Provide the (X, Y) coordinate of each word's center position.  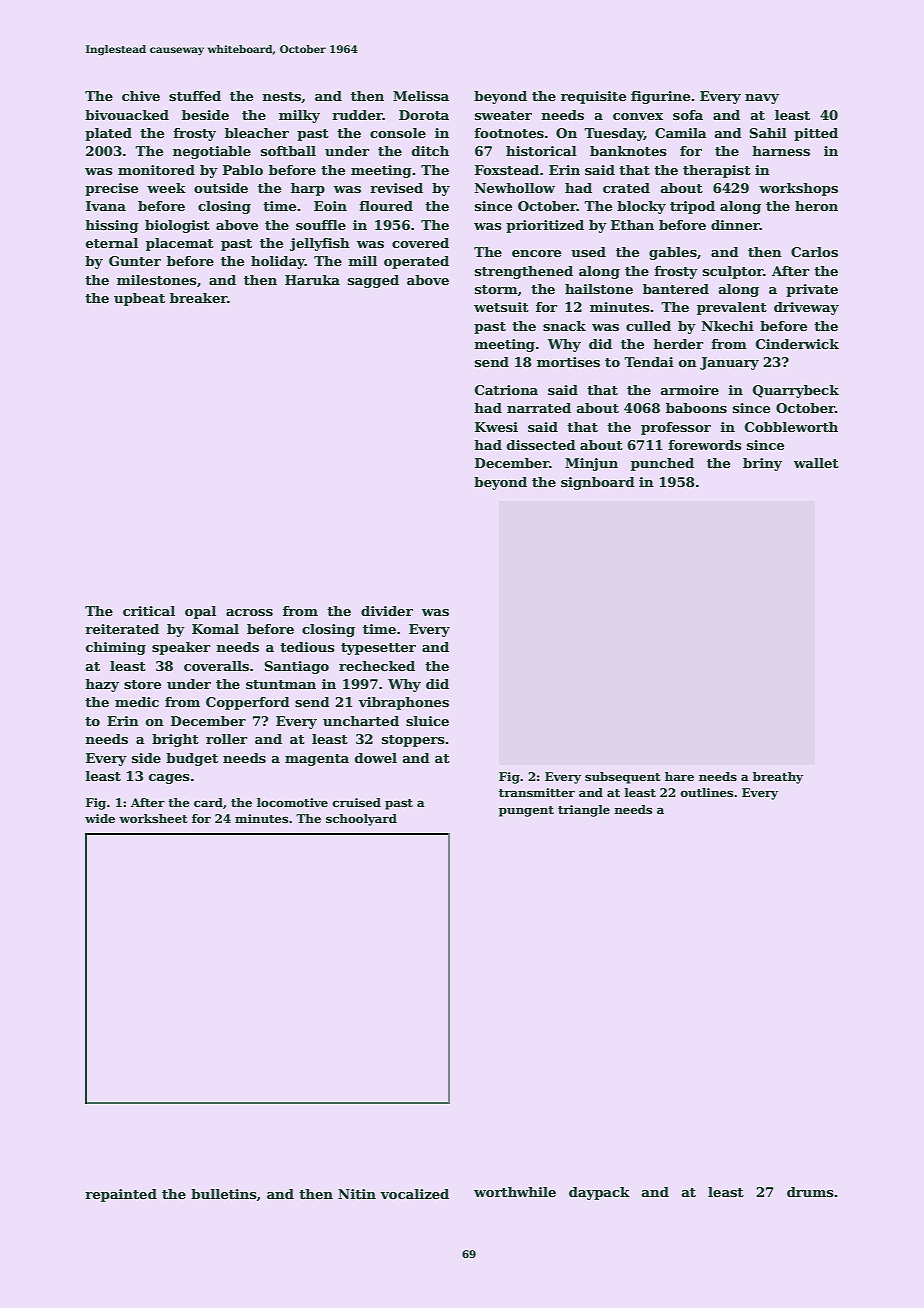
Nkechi (728, 326)
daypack (599, 1193)
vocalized (414, 1194)
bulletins (224, 1194)
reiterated (122, 629)
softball (288, 151)
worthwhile (515, 1192)
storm (496, 289)
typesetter (378, 649)
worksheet (153, 818)
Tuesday (614, 134)
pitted (816, 134)
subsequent (623, 778)
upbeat (139, 299)
